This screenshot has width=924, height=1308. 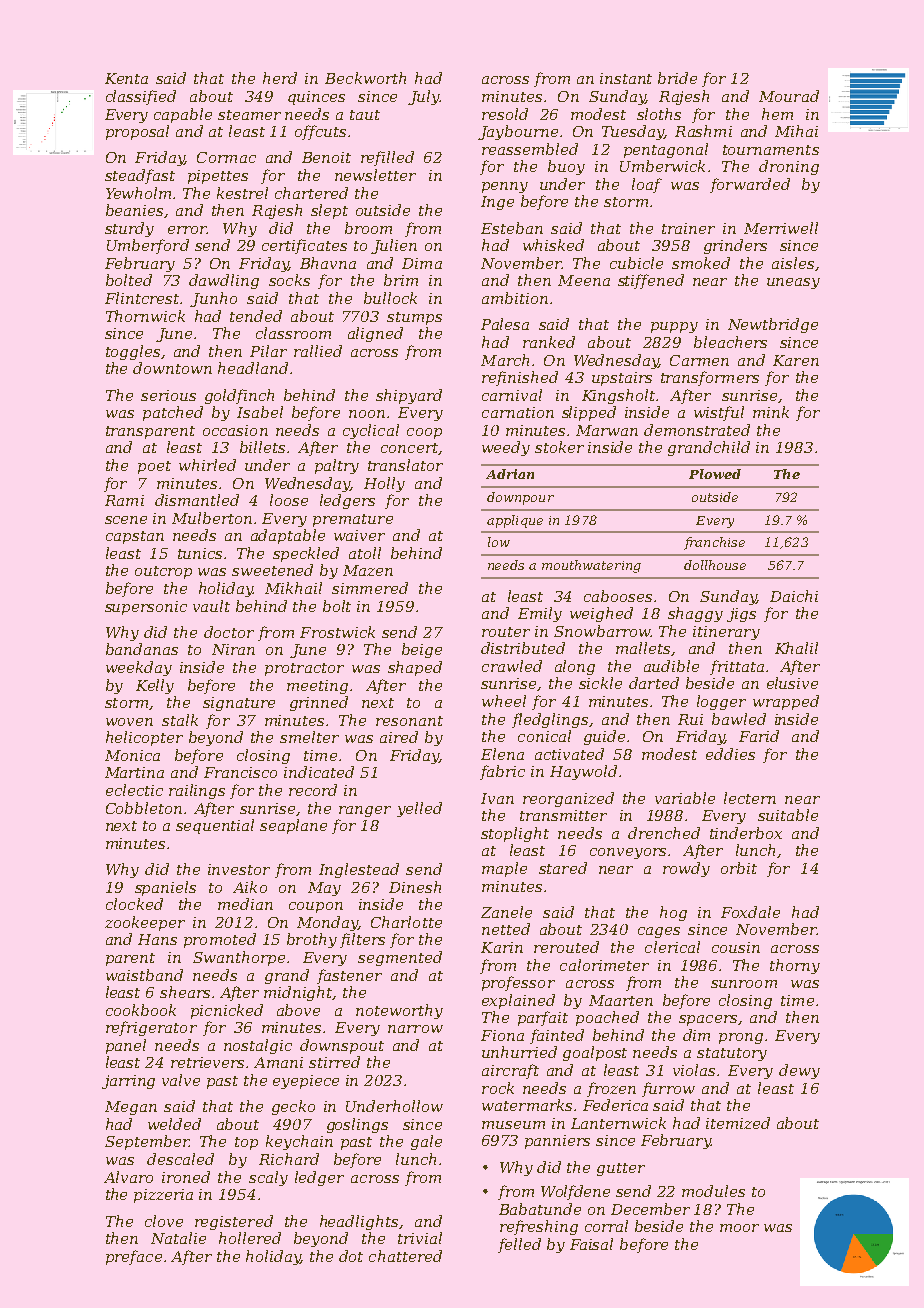 What do you see at coordinates (124, 500) in the screenshot?
I see `Rami` at bounding box center [124, 500].
